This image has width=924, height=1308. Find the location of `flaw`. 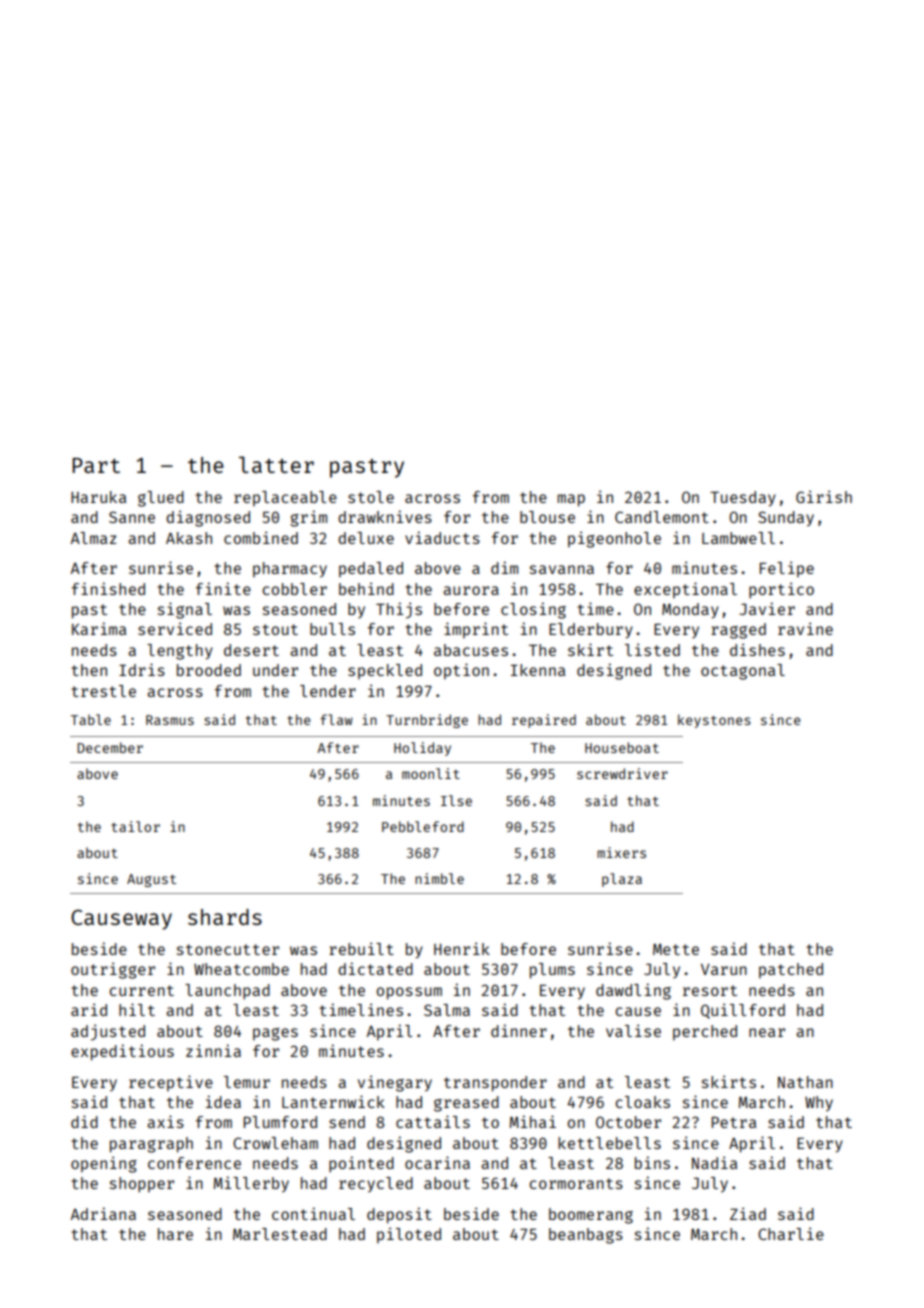

flaw is located at coordinates (336, 719).
